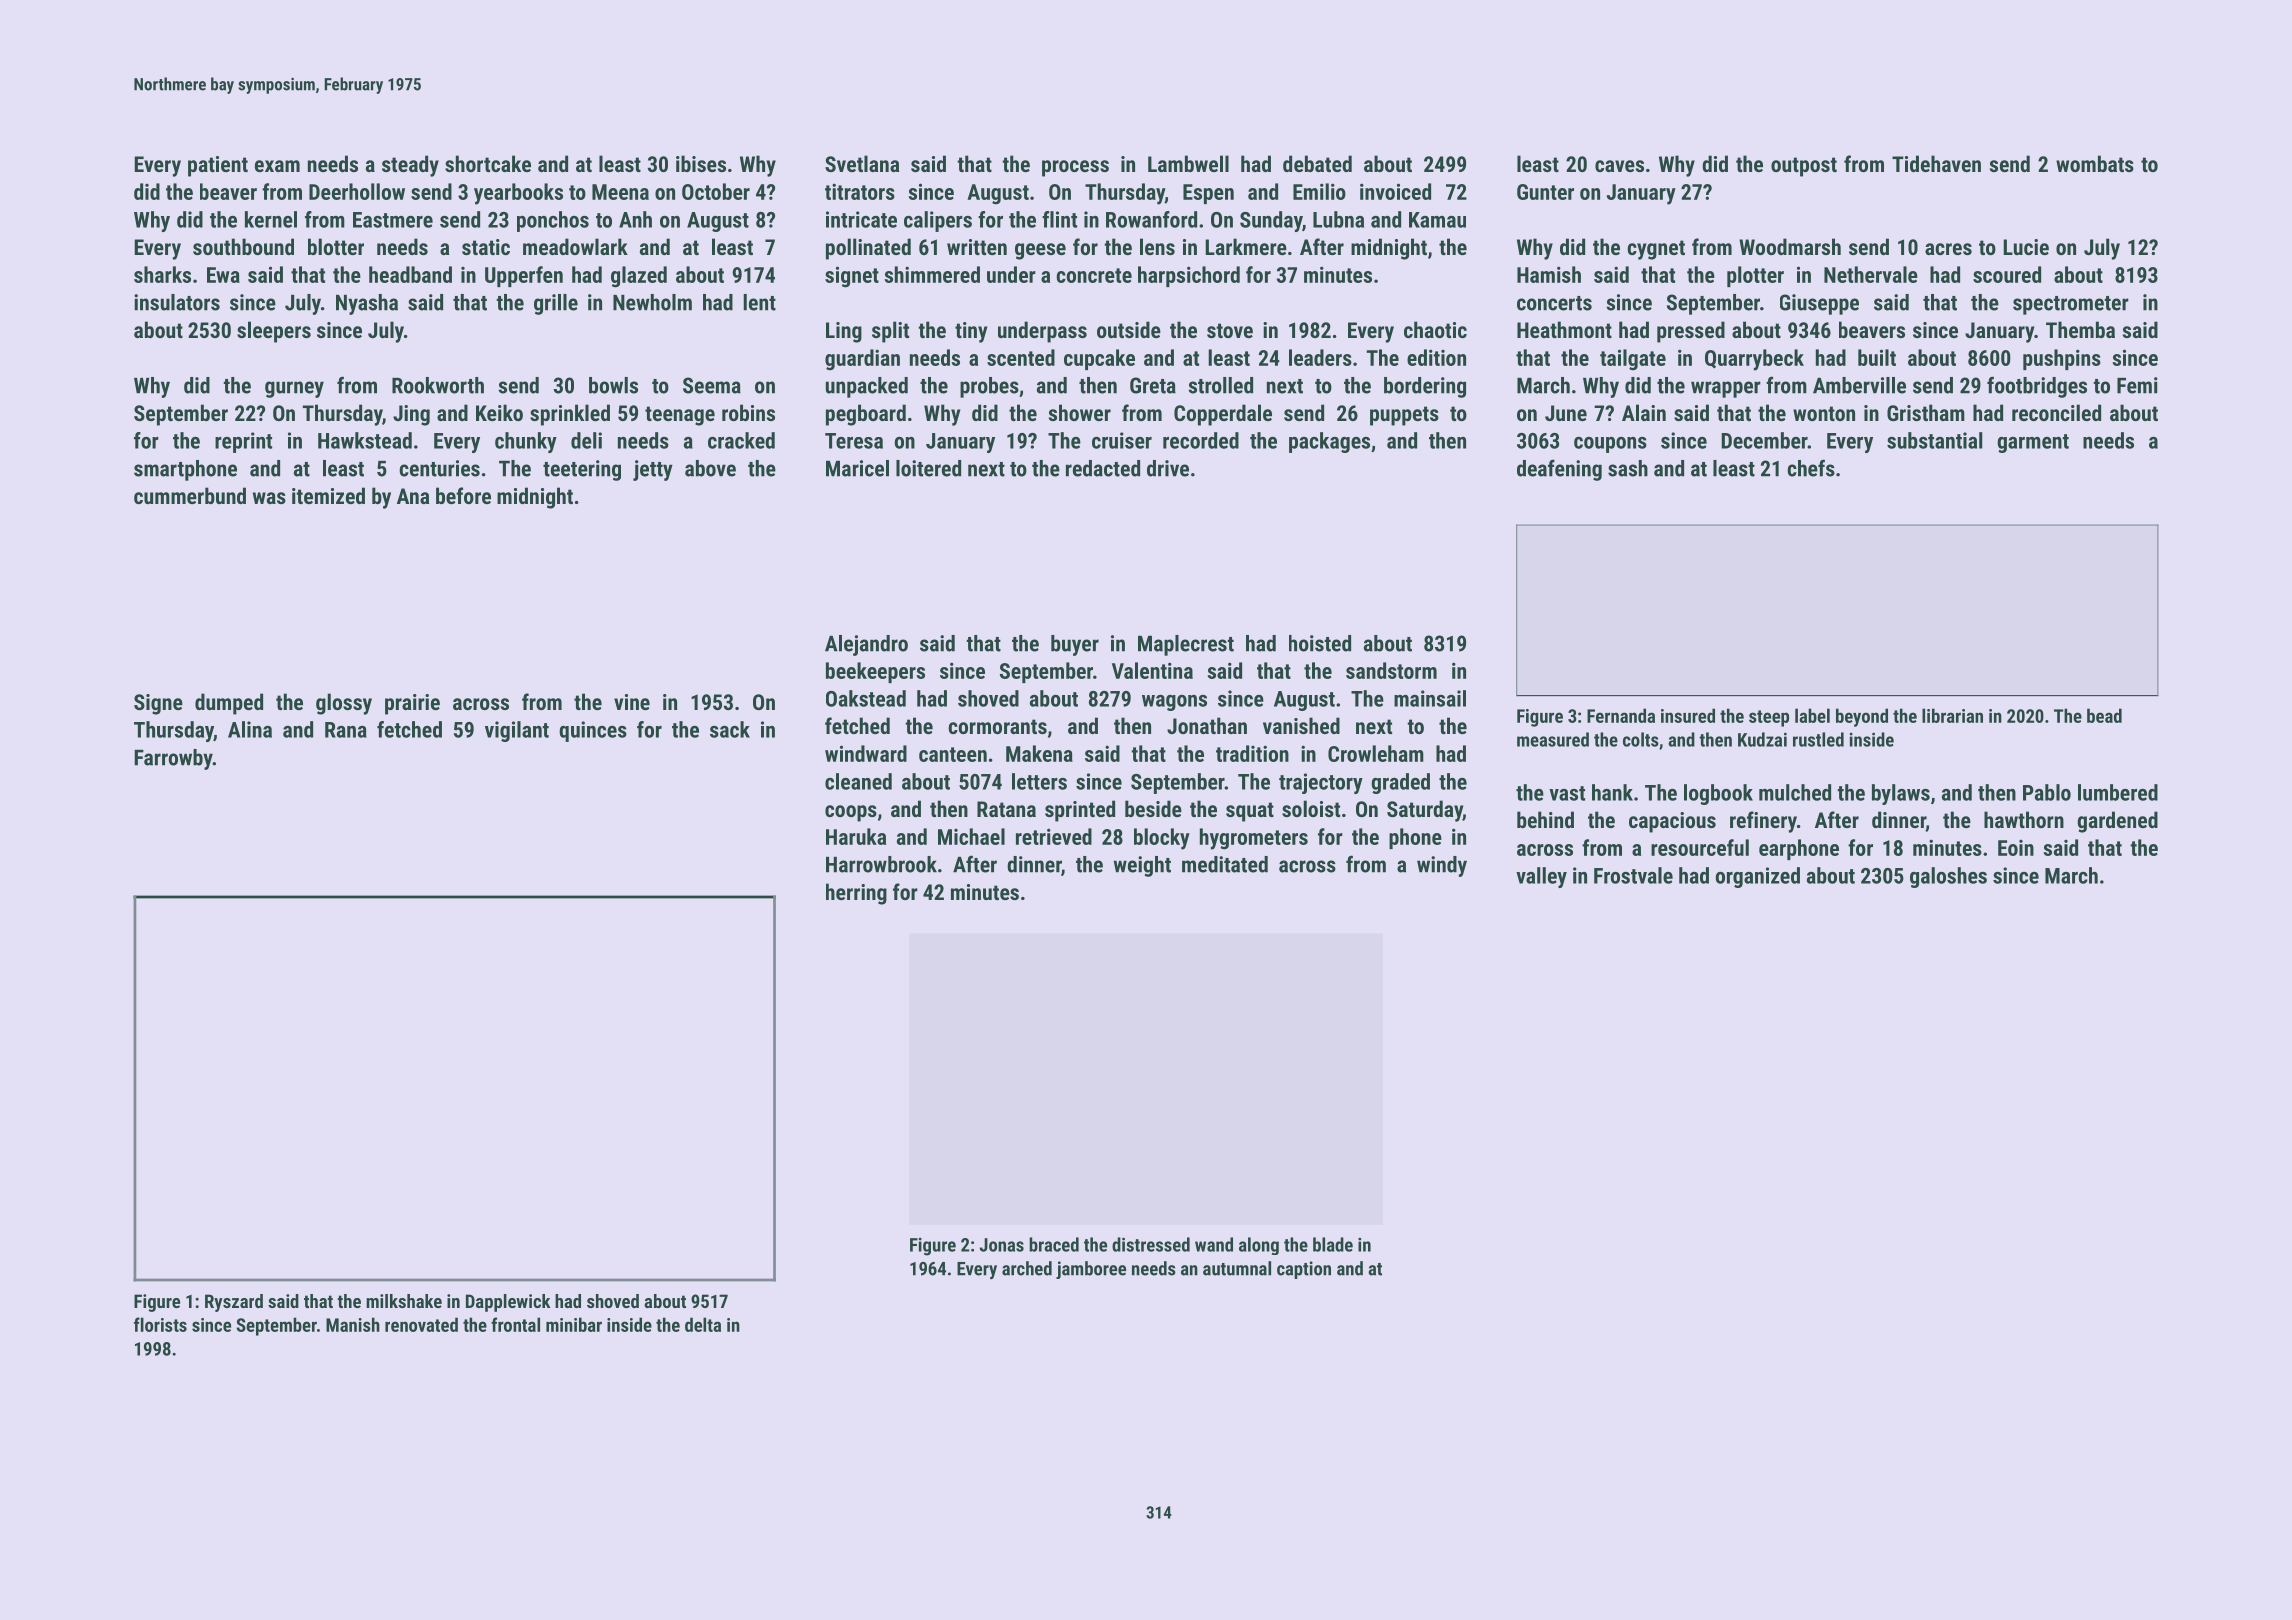 This screenshot has height=1620, width=2292. I want to click on valley, so click(1541, 877).
